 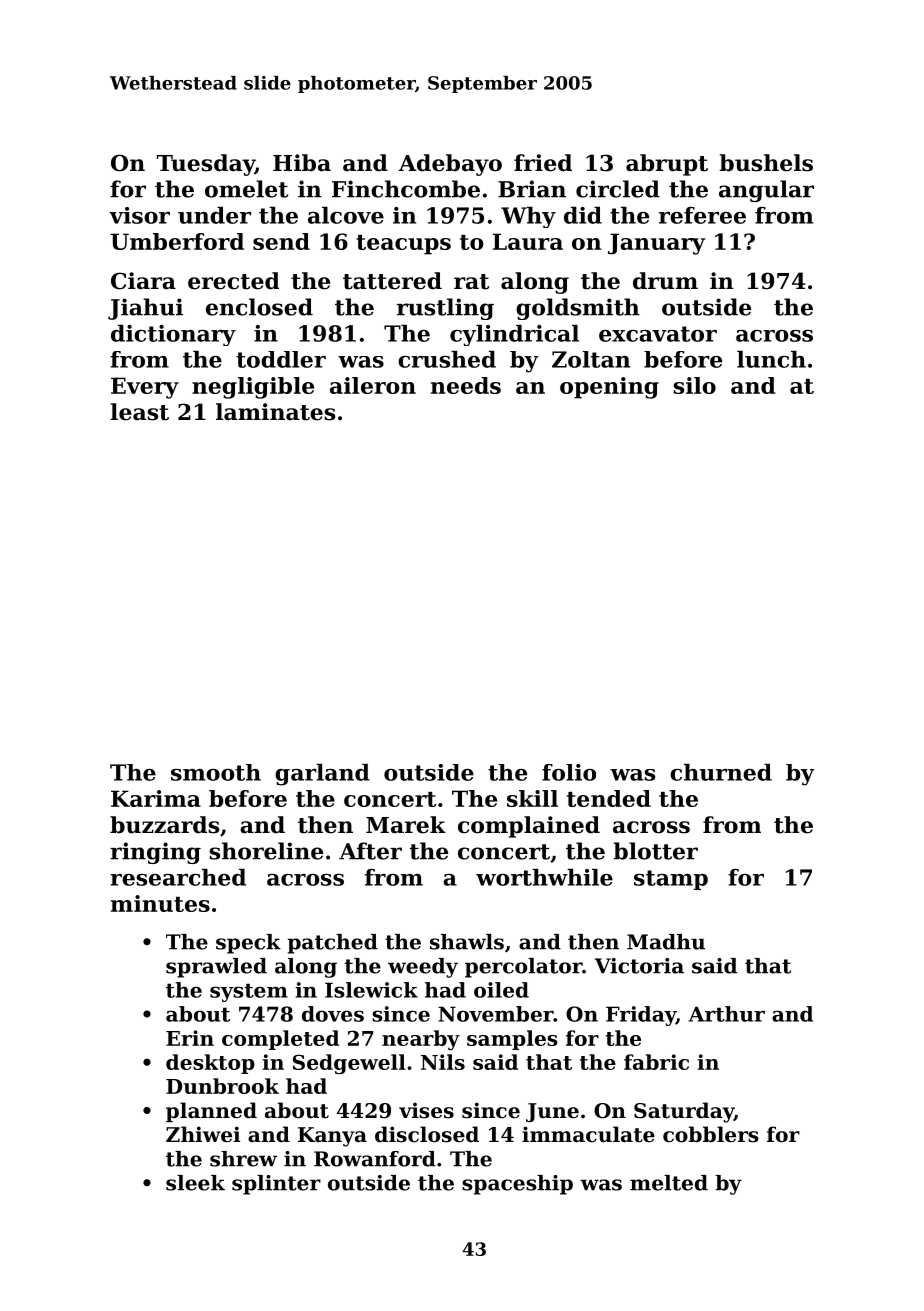 I want to click on researched, so click(x=178, y=877).
